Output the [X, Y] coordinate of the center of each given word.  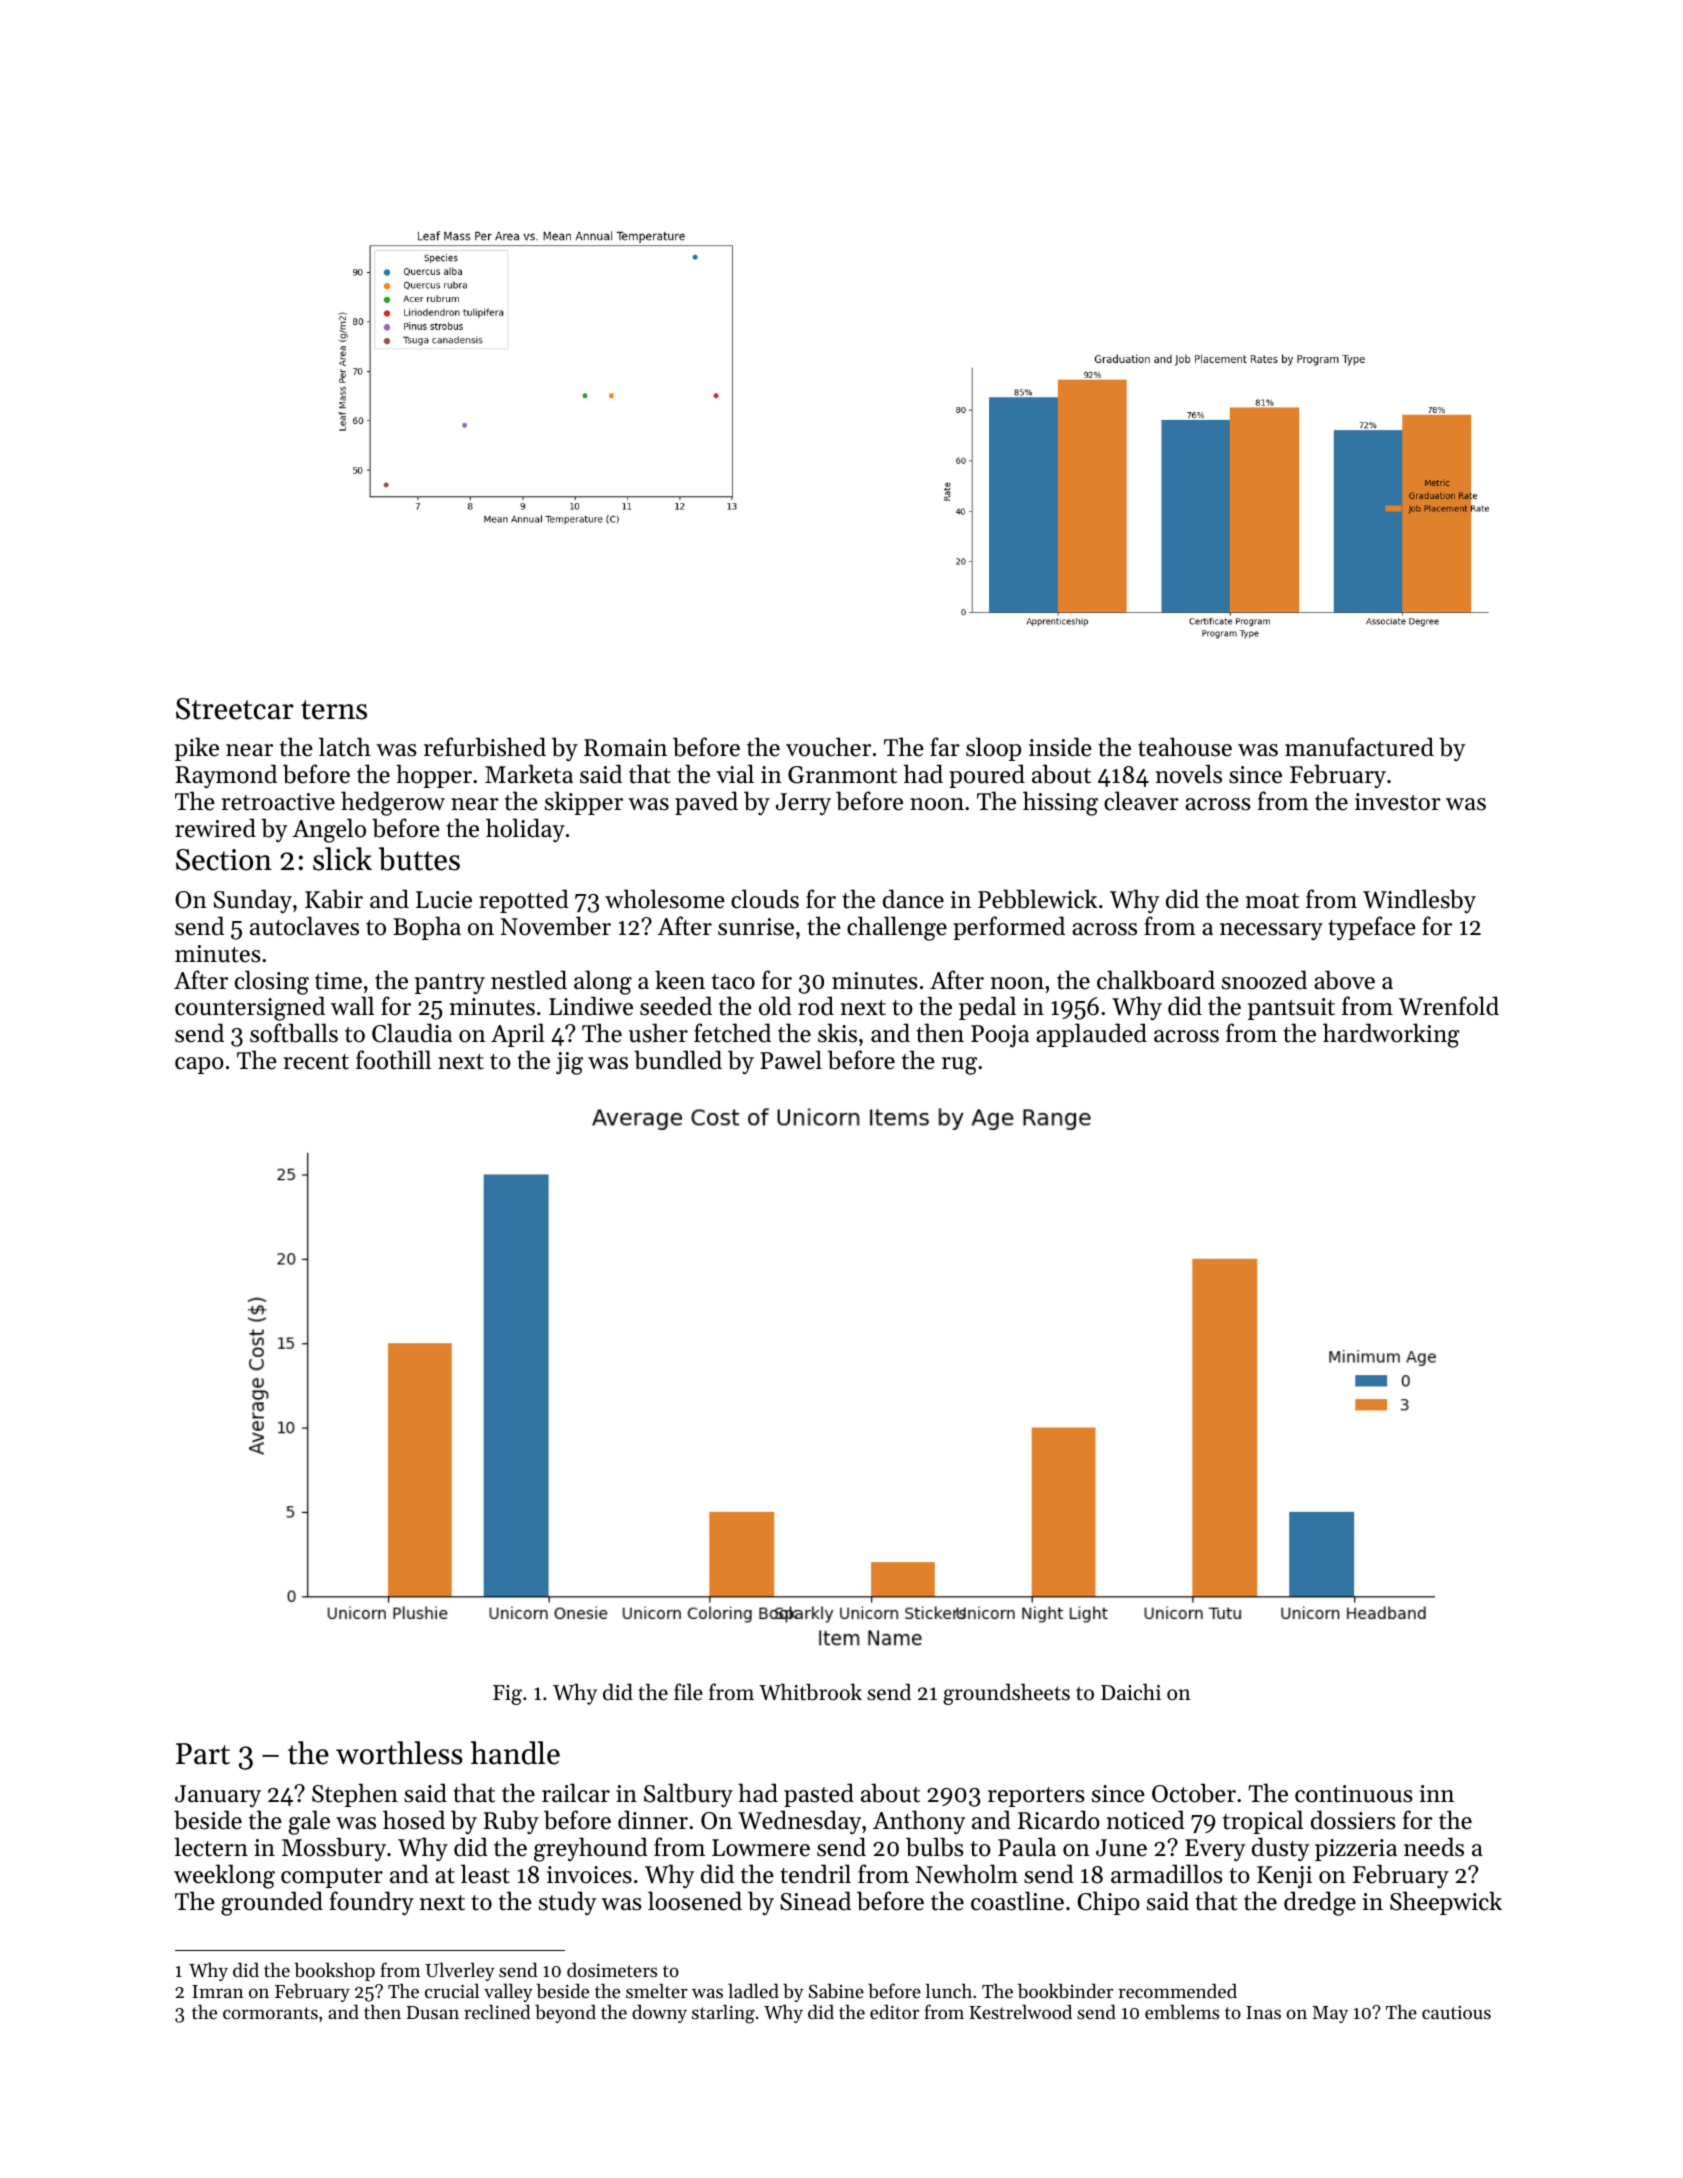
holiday [525, 830]
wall [352, 1005]
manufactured [1359, 747]
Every [1215, 1850]
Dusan [433, 2012]
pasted [819, 1795]
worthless [399, 1753]
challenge [897, 928]
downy [659, 2014]
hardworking [1391, 1035]
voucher [828, 747]
